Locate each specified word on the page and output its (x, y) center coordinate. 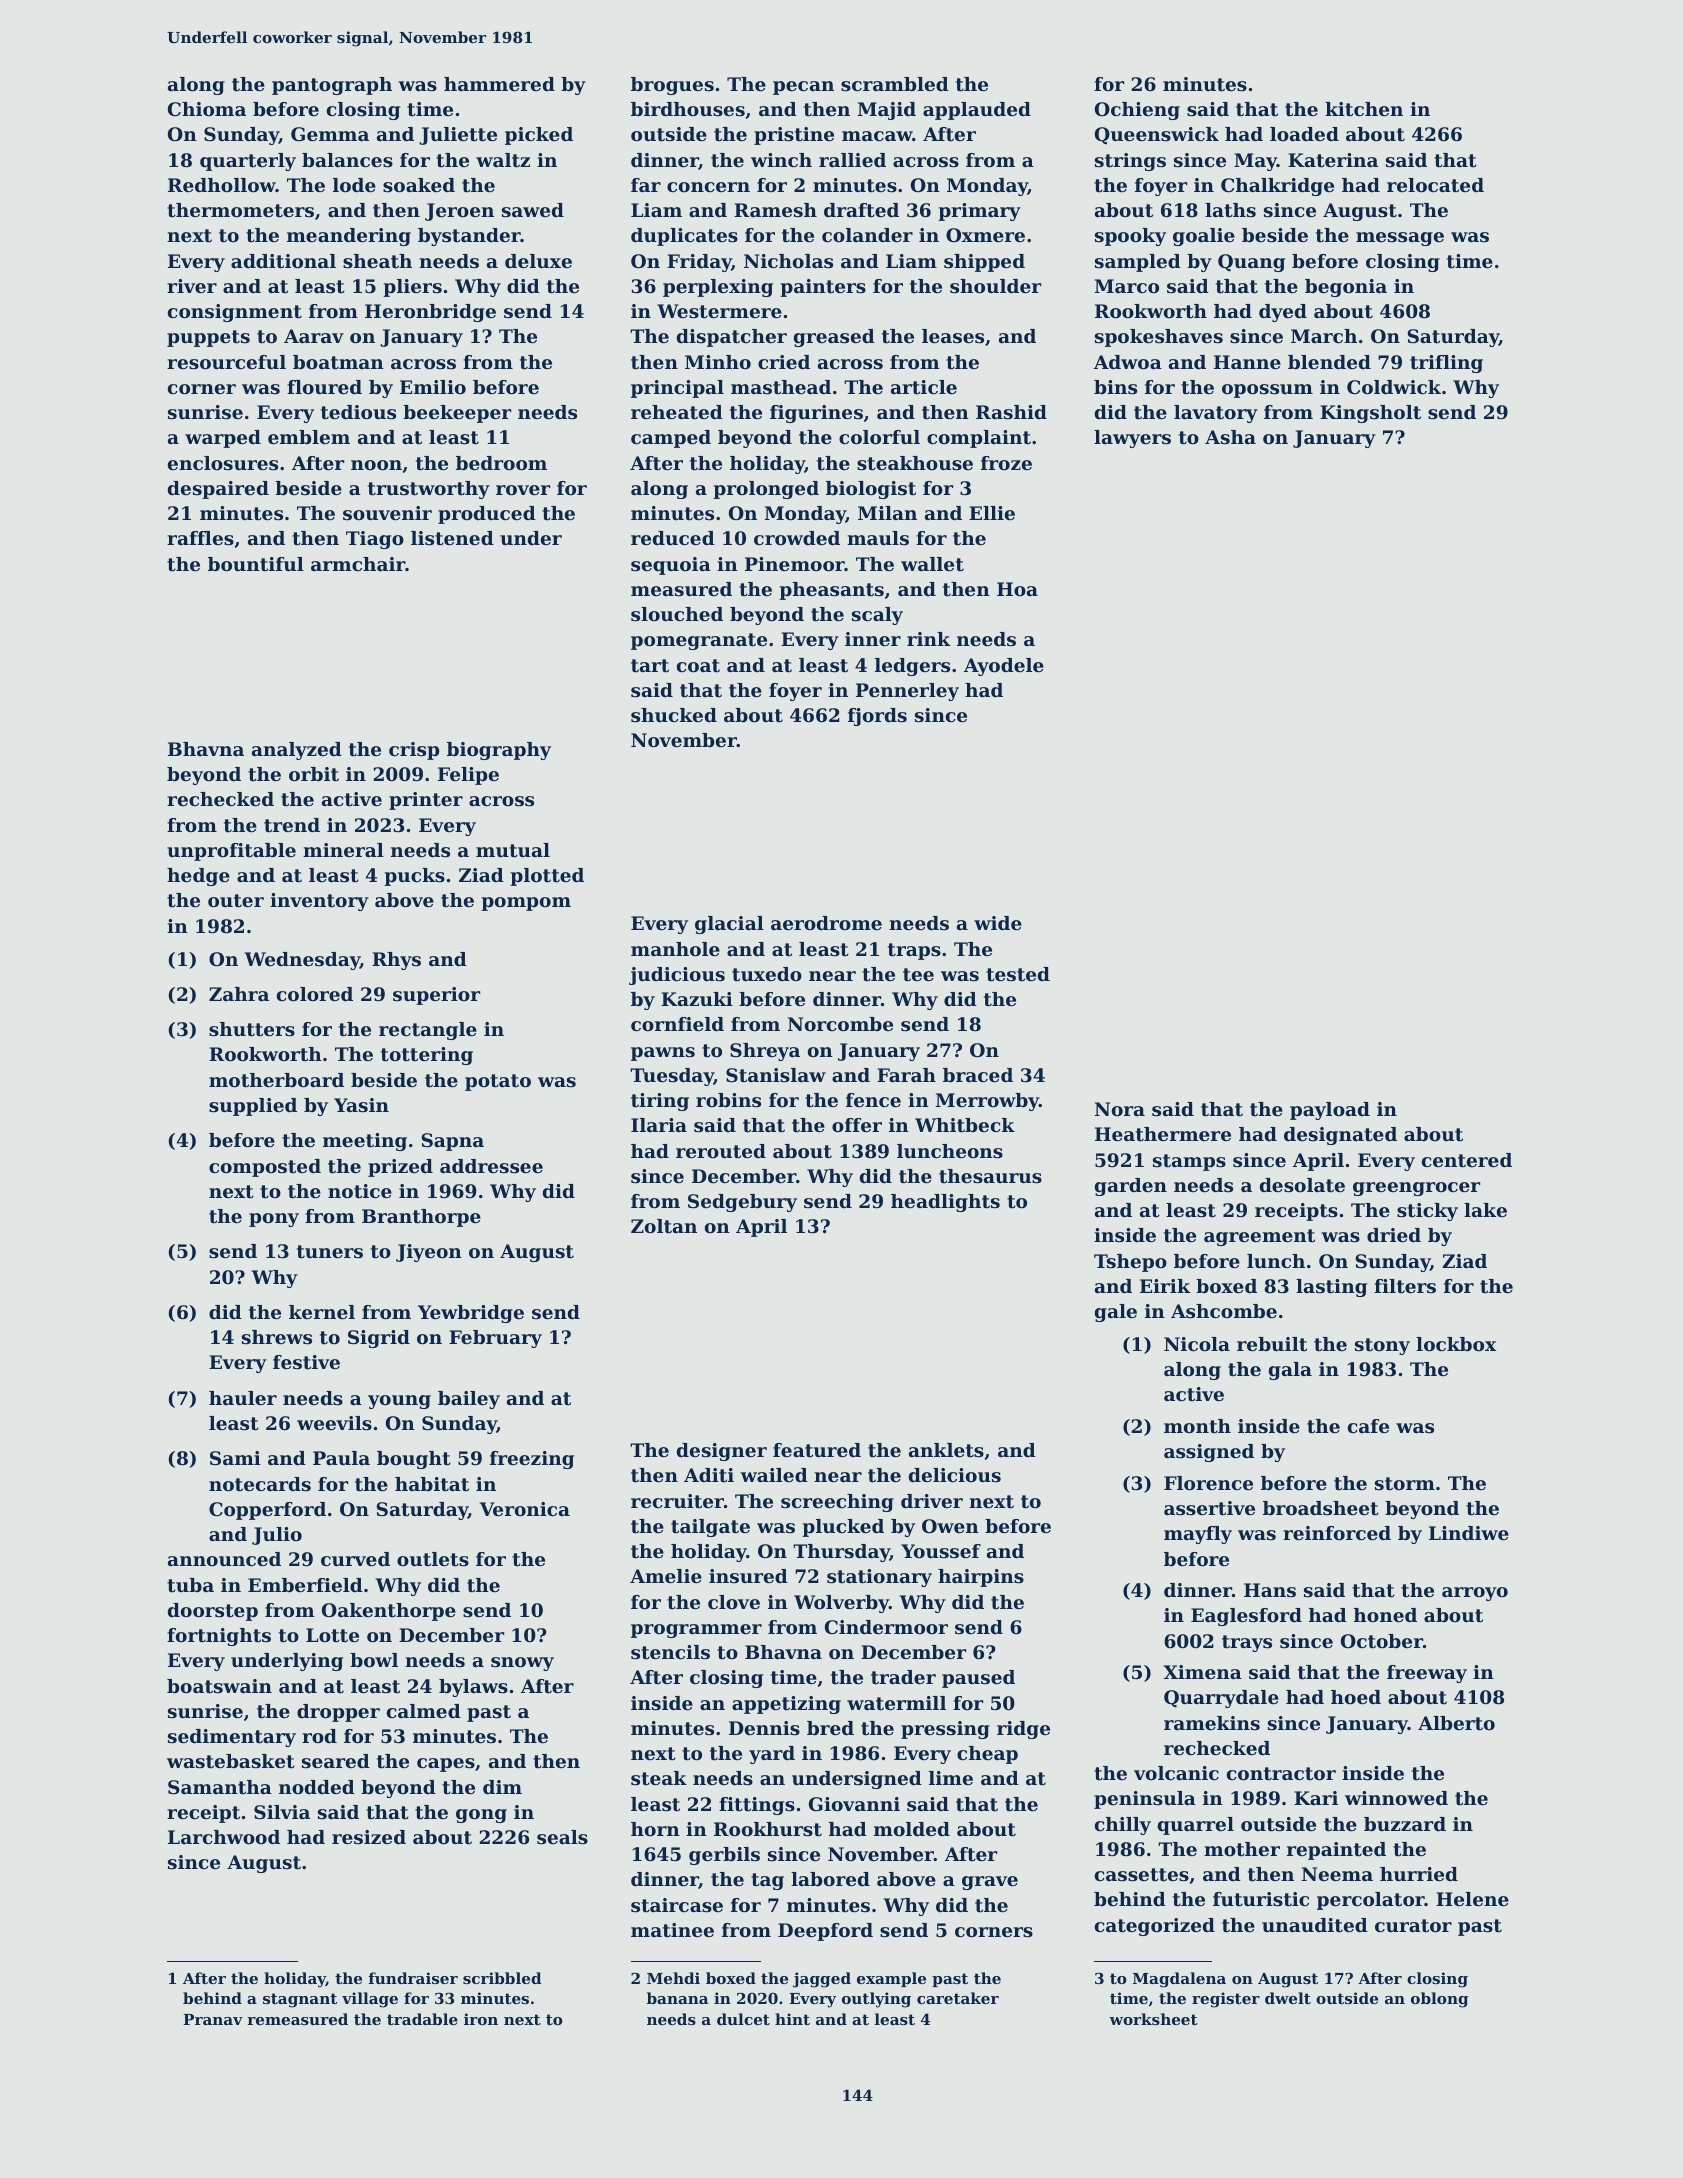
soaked (419, 185)
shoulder (995, 286)
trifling (1446, 364)
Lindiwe (1469, 1533)
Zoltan (664, 1226)
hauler (243, 1398)
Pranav (213, 2019)
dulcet (743, 2019)
